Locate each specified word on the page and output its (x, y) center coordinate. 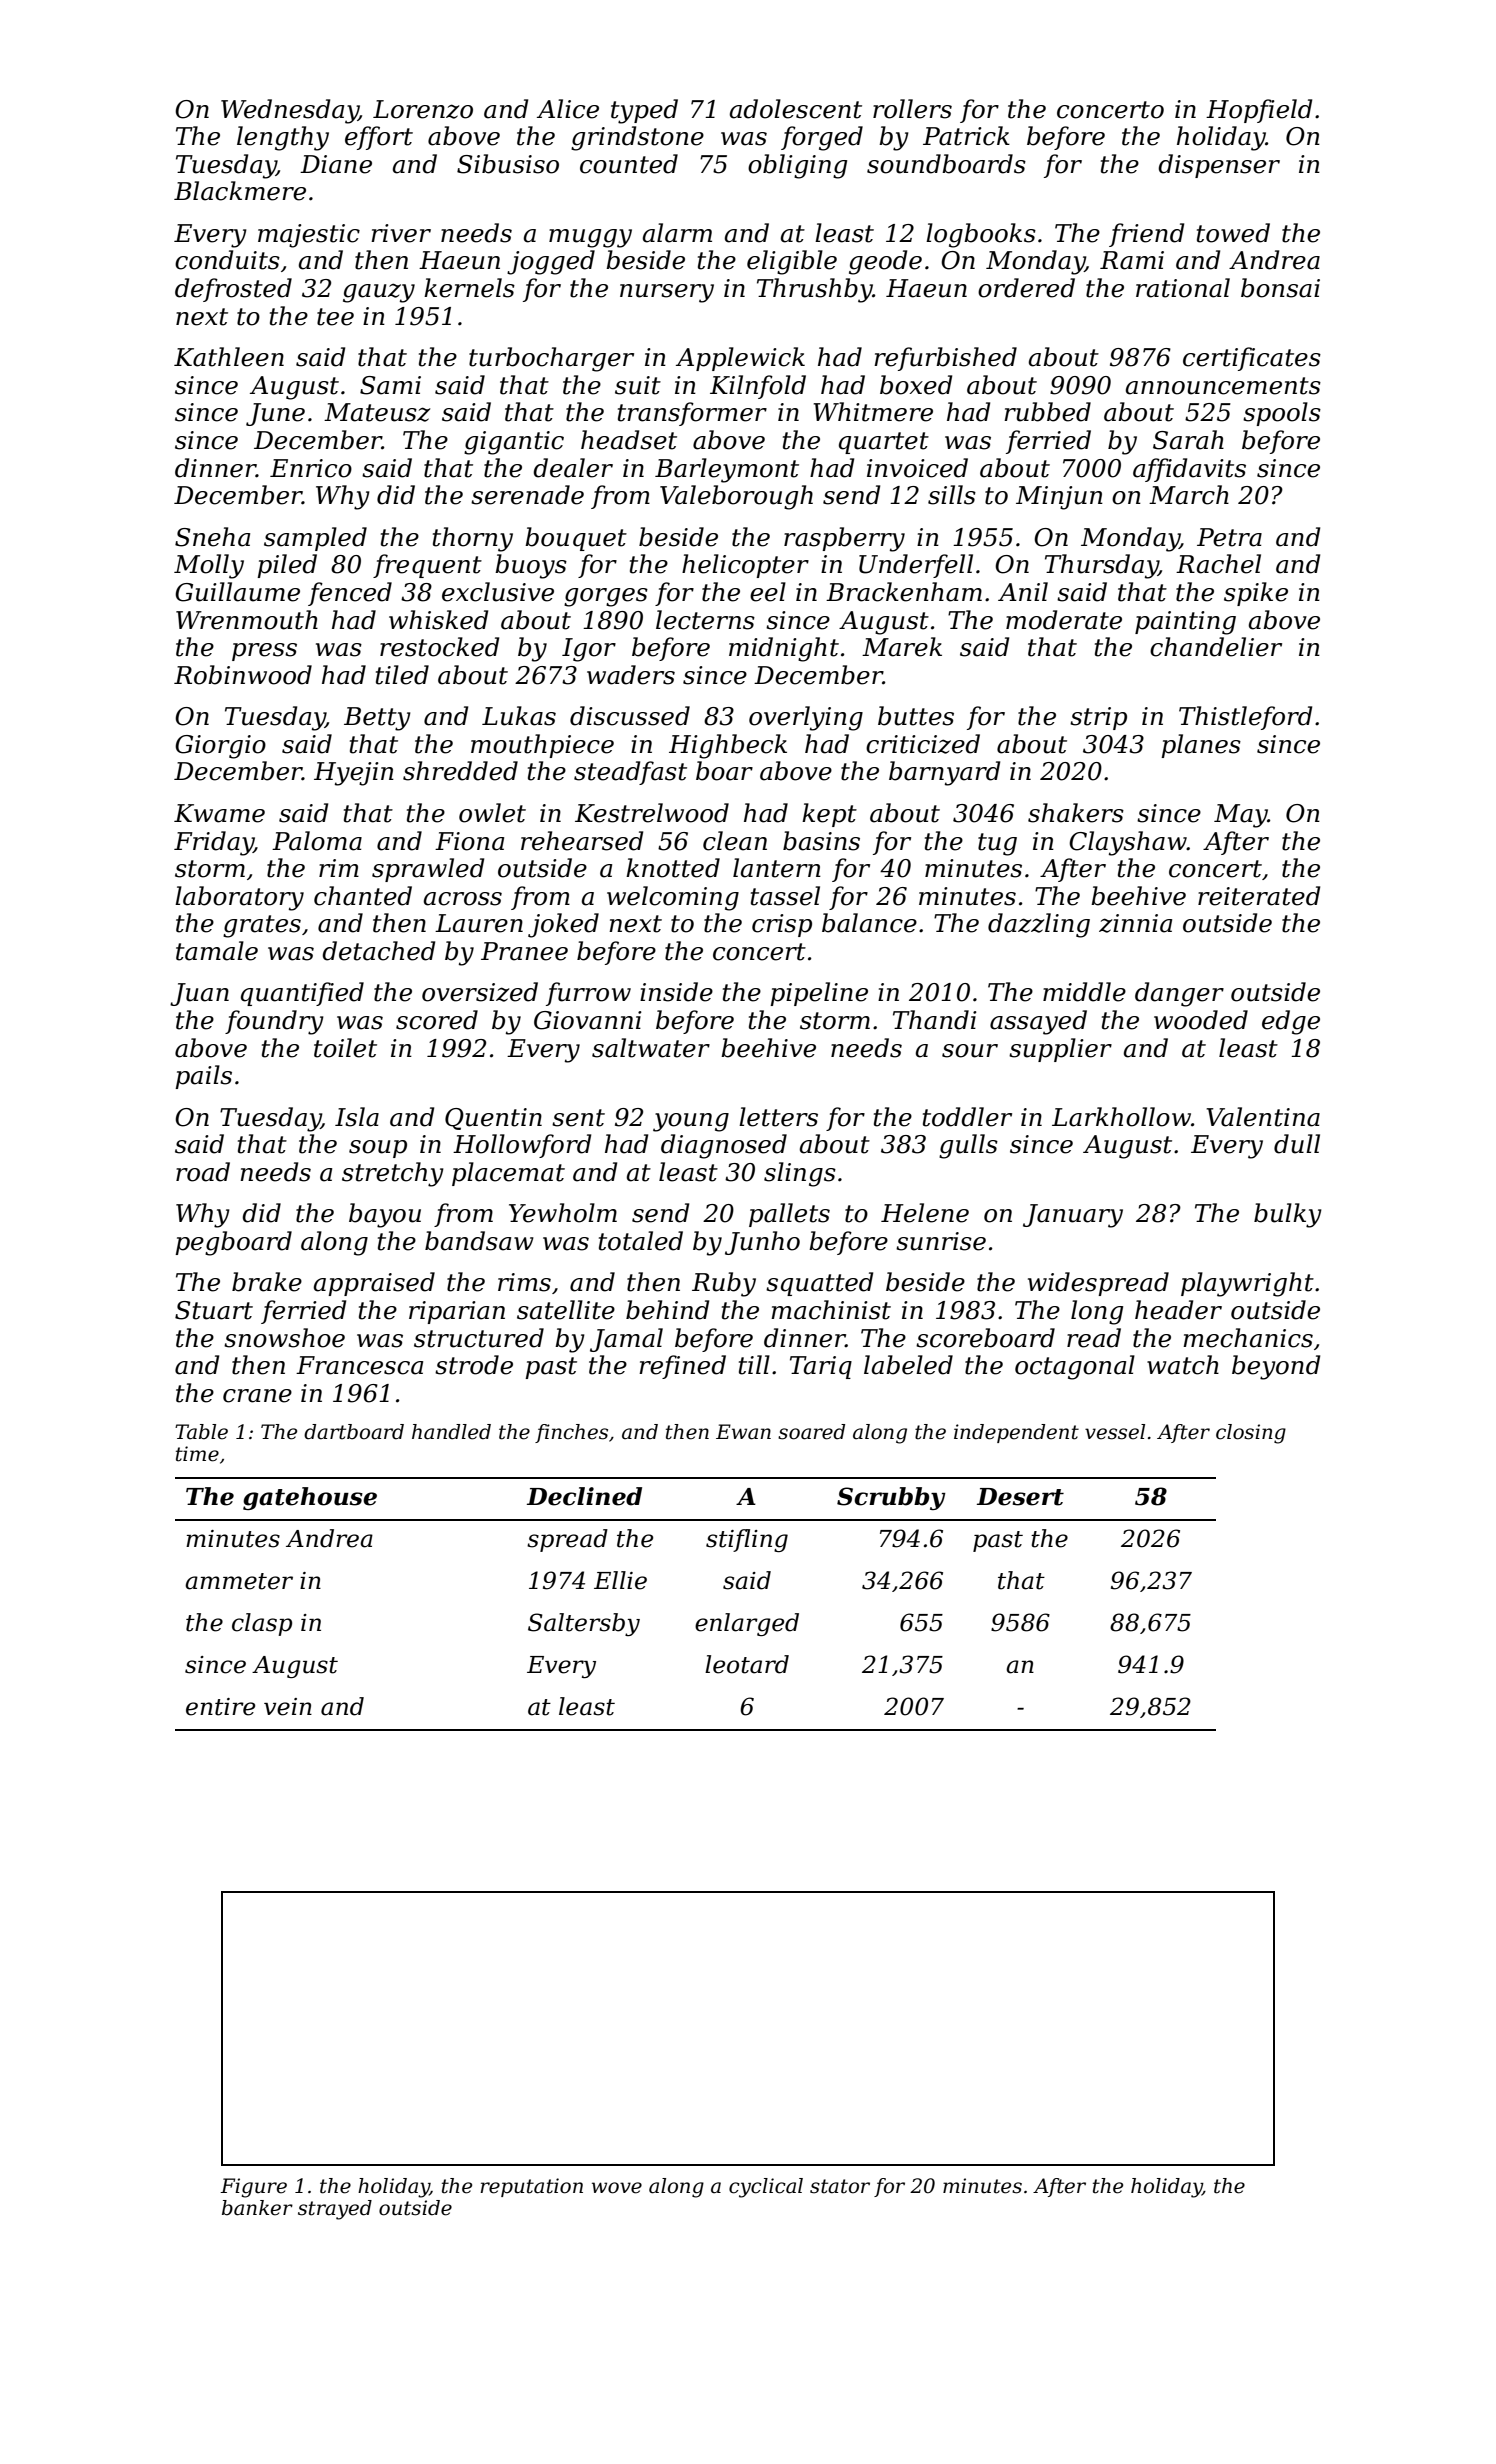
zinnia (1135, 923)
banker (257, 2208)
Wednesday (290, 111)
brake (267, 1282)
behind (667, 1310)
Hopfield (1259, 111)
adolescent (796, 109)
